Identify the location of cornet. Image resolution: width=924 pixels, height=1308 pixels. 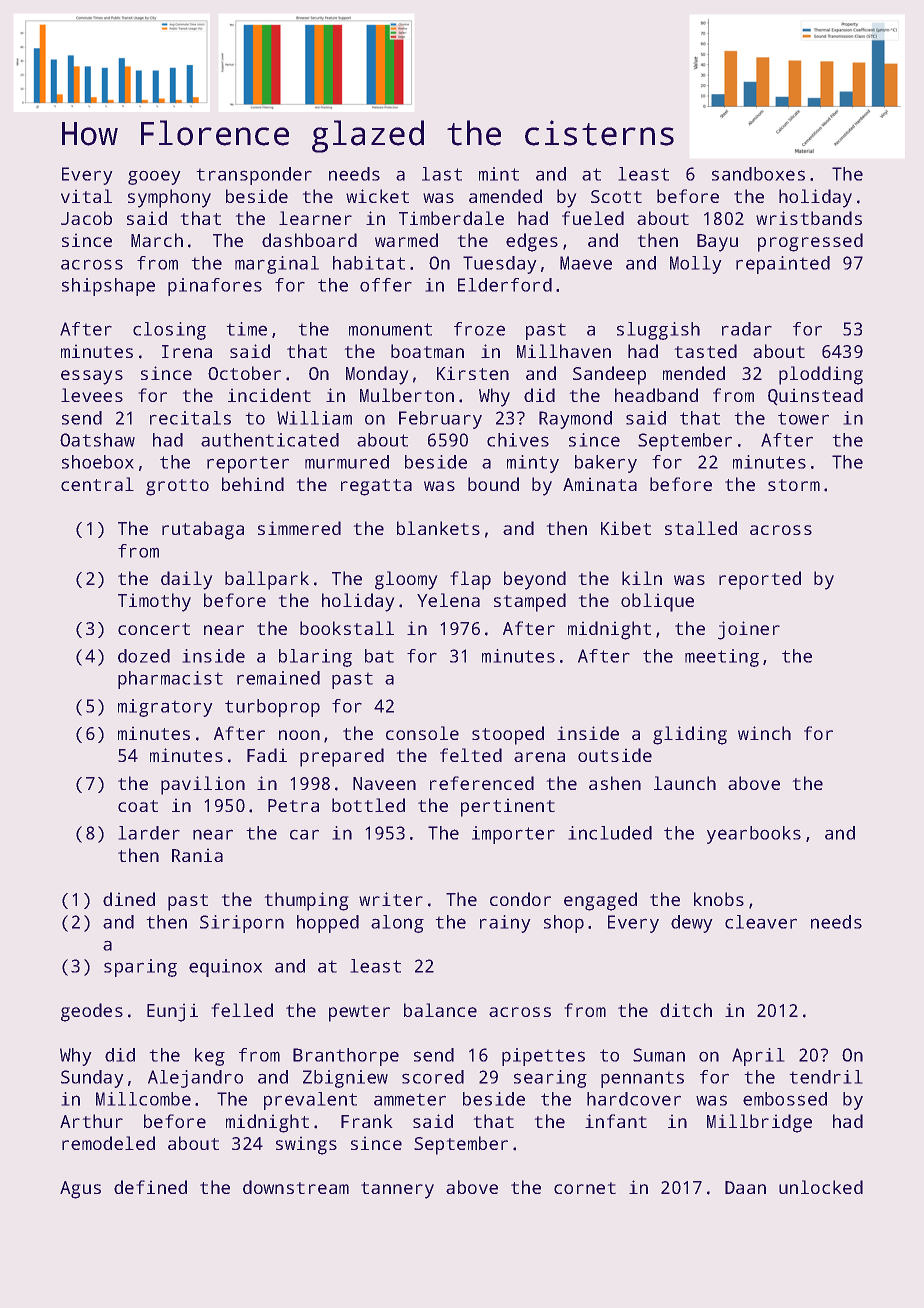
(585, 1188).
